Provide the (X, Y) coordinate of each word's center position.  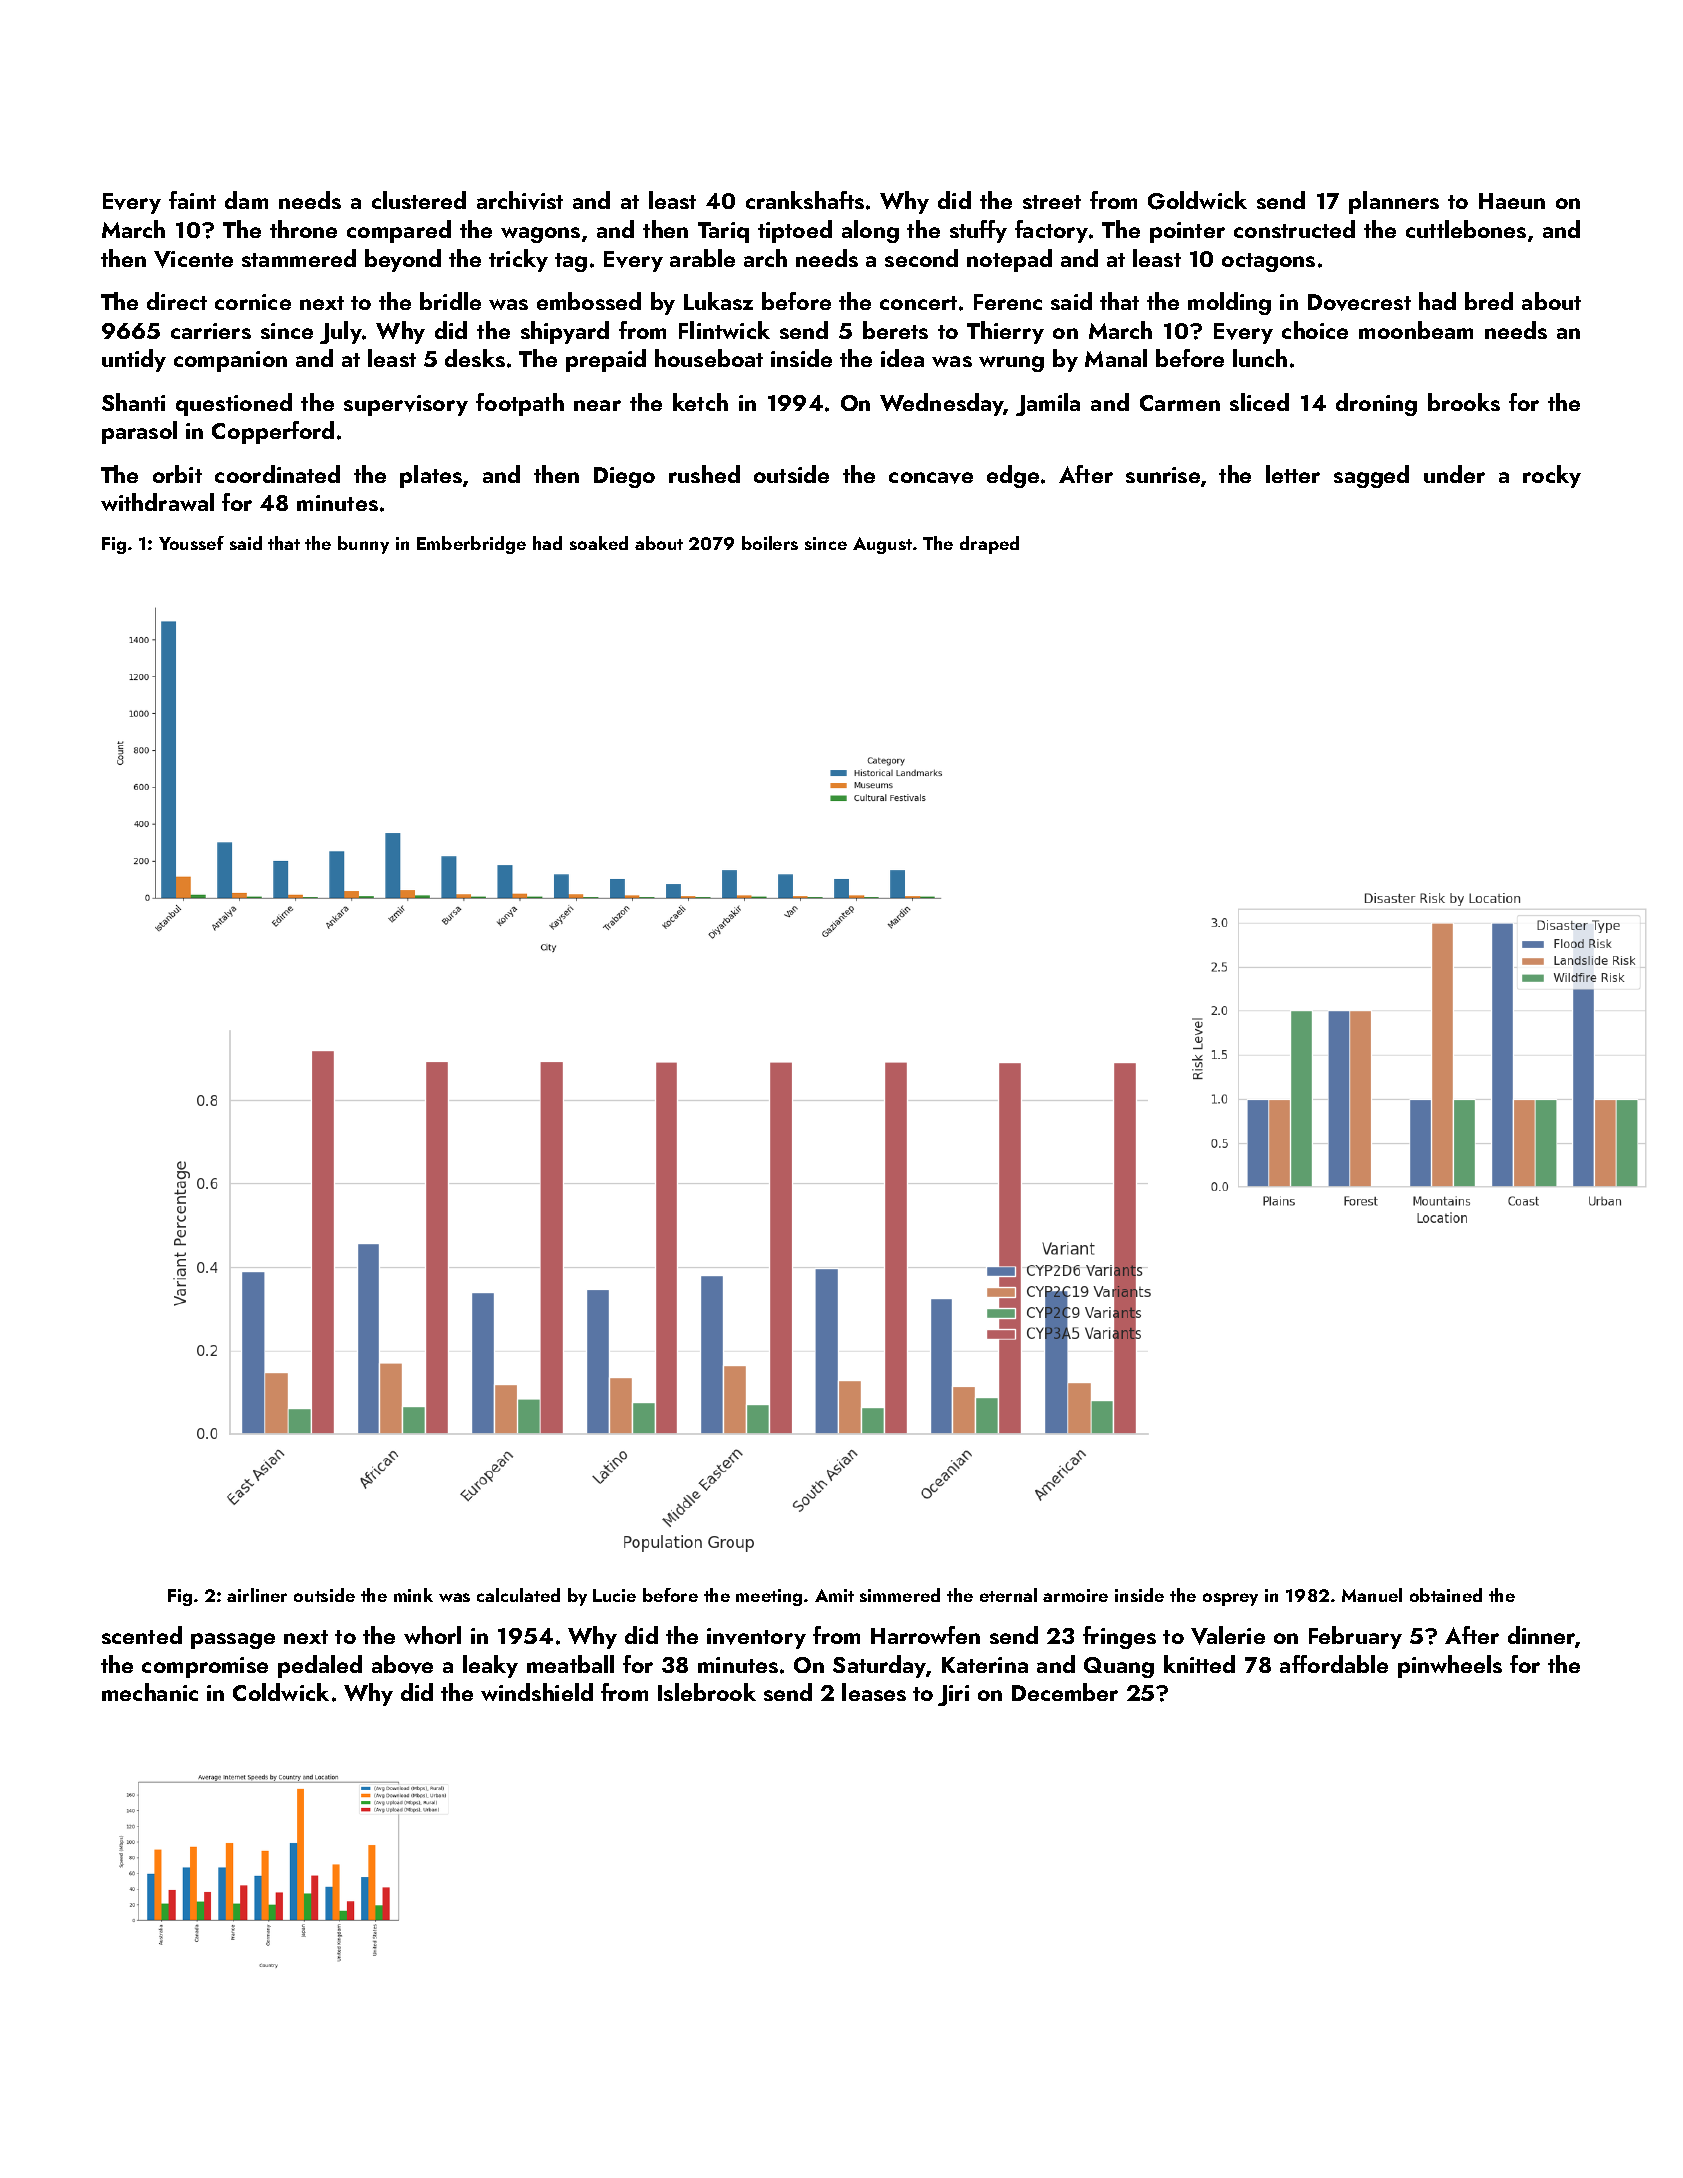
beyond (403, 260)
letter (1293, 474)
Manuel (1372, 1595)
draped (989, 545)
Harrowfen (925, 1635)
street (1052, 202)
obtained (1446, 1595)
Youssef (191, 543)
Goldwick (1197, 200)
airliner (257, 1595)
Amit (834, 1595)
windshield (537, 1692)
